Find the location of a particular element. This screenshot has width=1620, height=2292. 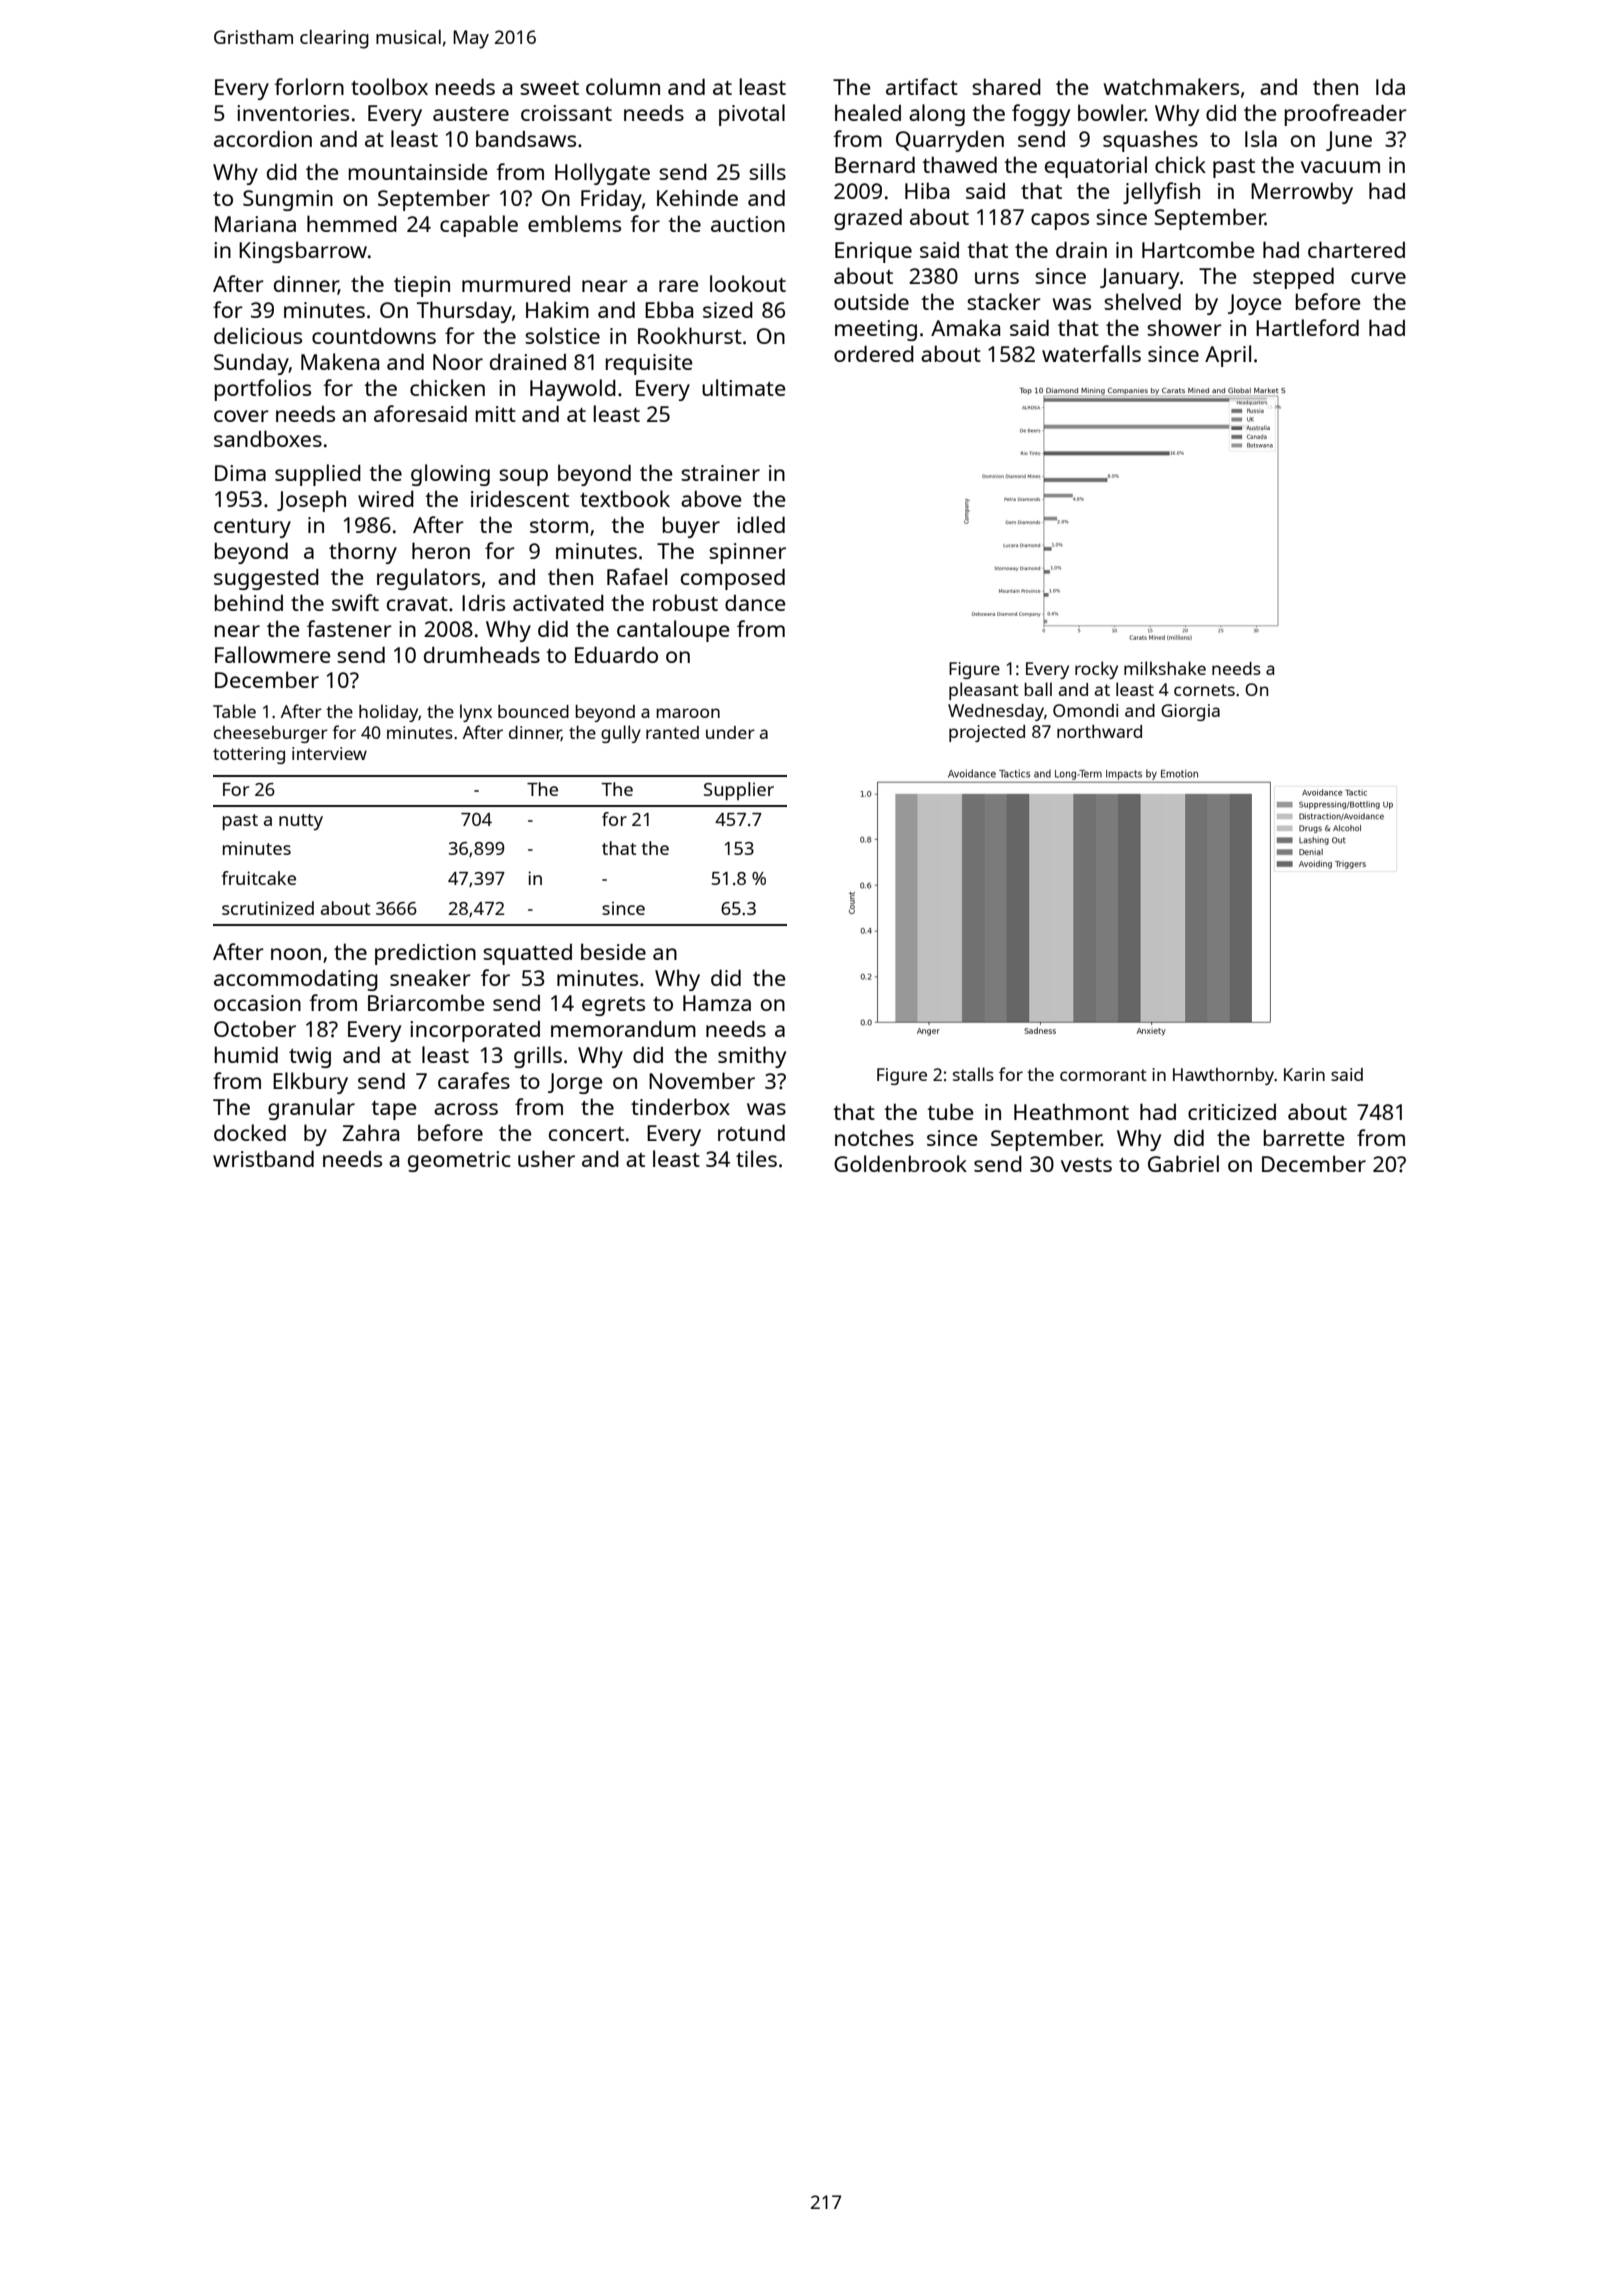

heron is located at coordinates (441, 550).
